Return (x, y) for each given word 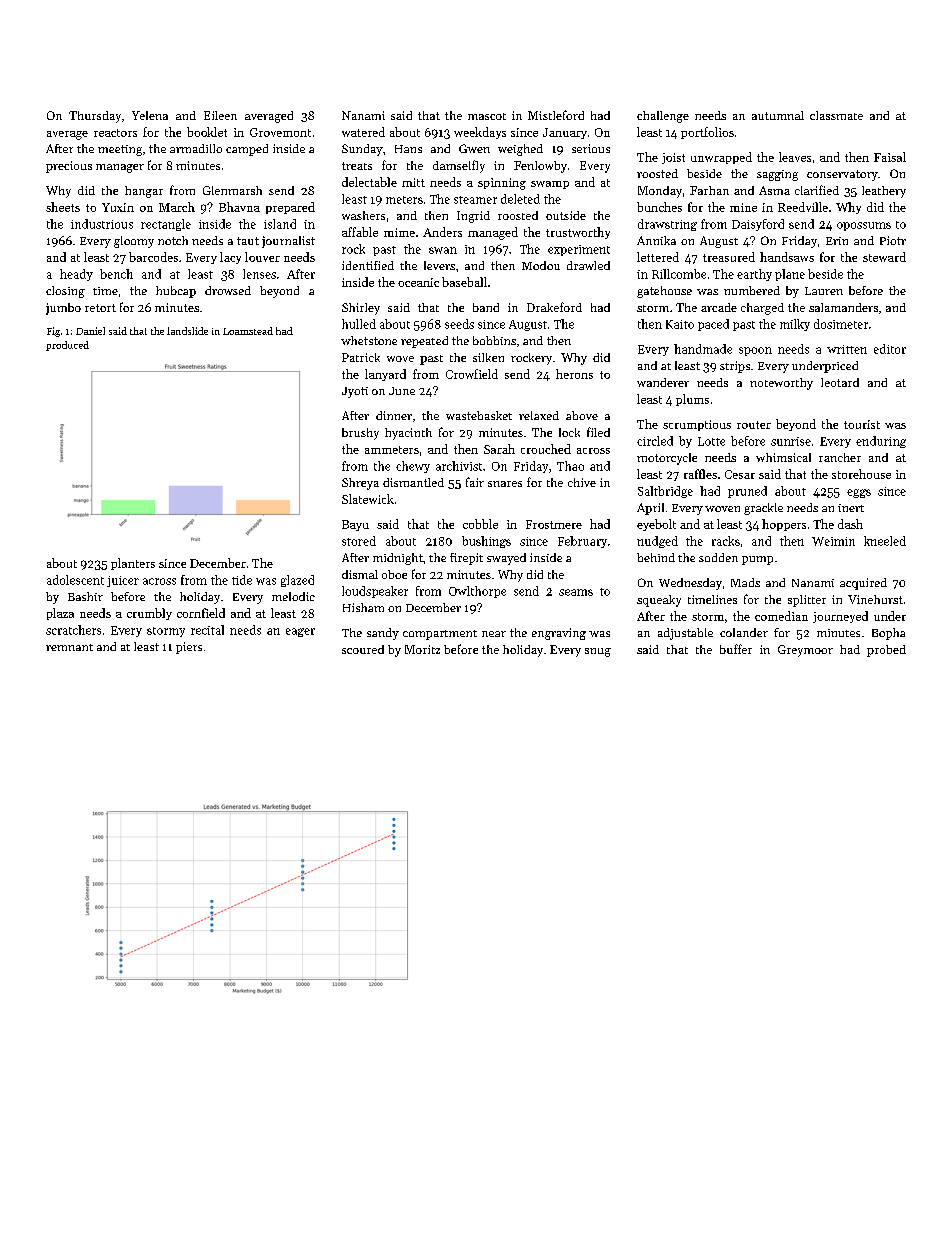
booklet (207, 132)
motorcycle (667, 459)
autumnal (778, 115)
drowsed (228, 290)
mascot (487, 116)
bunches (659, 207)
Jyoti (355, 392)
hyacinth (408, 434)
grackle (763, 509)
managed (493, 233)
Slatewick (368, 499)
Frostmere (554, 524)
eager (300, 632)
